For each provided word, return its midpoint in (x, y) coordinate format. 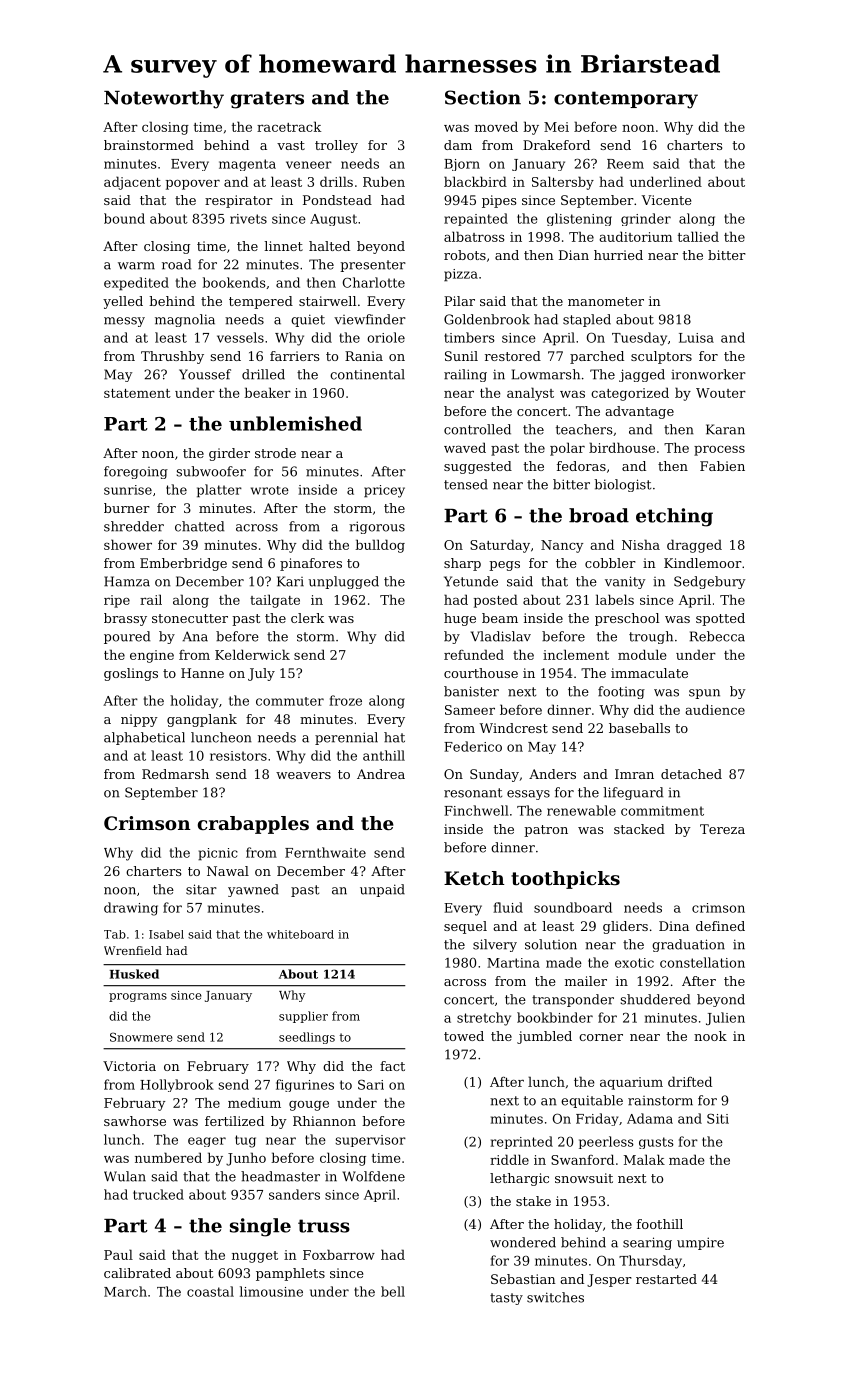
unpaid (382, 890)
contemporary (626, 100)
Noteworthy (164, 99)
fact (392, 1066)
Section (483, 97)
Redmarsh (175, 774)
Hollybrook (177, 1085)
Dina (674, 926)
